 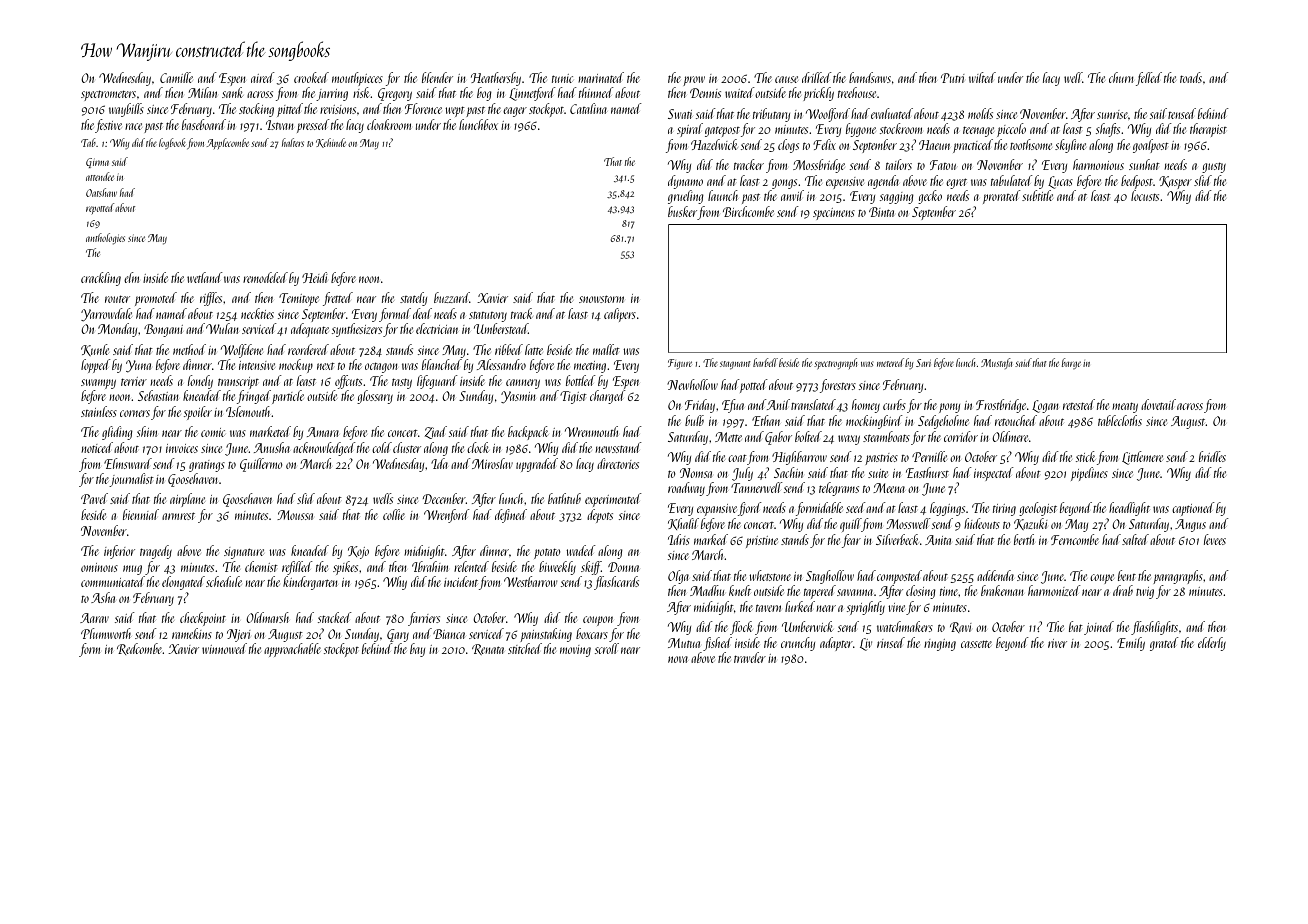 What do you see at coordinates (800, 606) in the page?
I see `lurked` at bounding box center [800, 606].
